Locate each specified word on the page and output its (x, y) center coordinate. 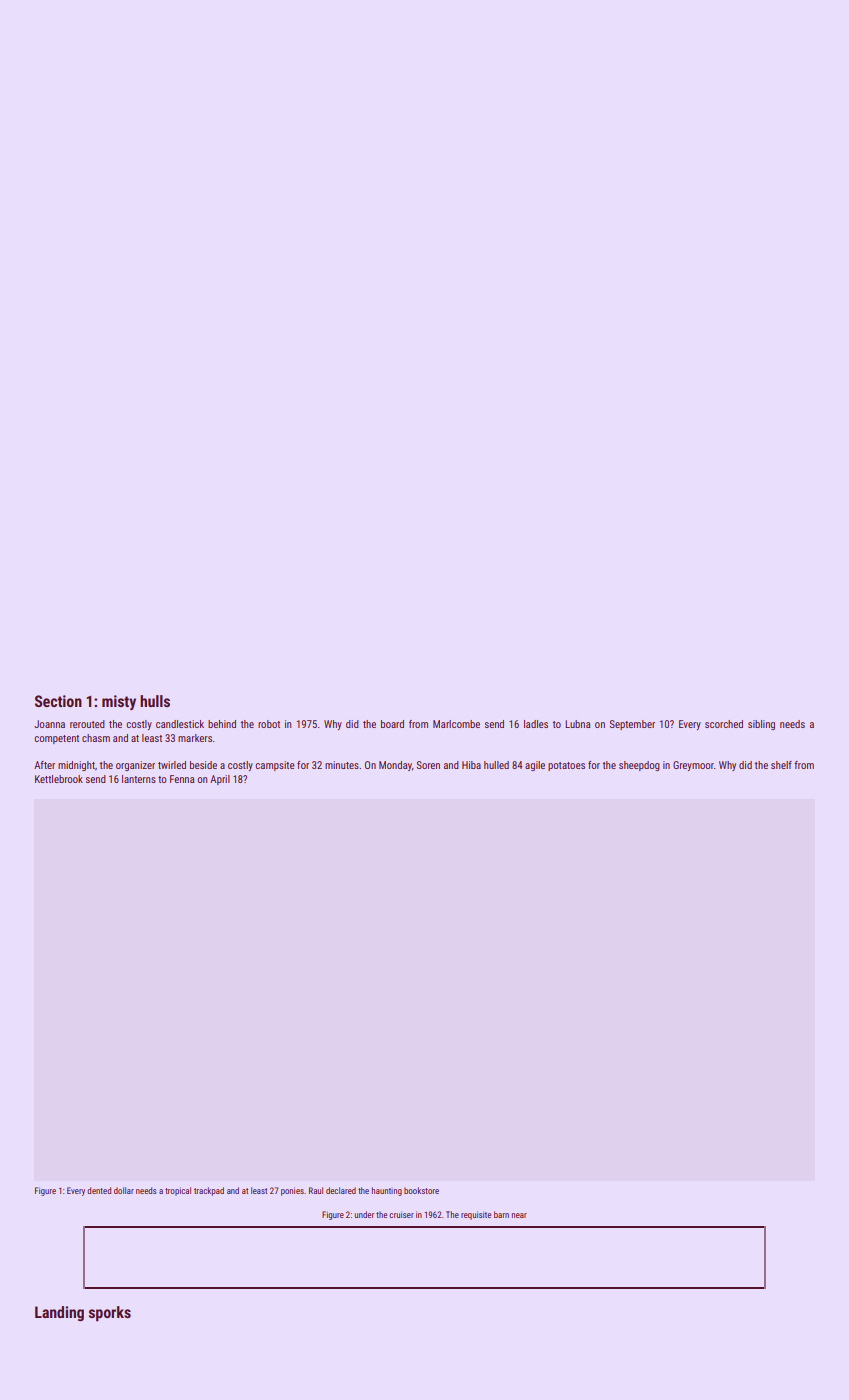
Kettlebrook (59, 779)
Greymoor (693, 766)
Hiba (471, 765)
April (220, 780)
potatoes (566, 766)
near (519, 1215)
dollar (124, 1190)
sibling (761, 725)
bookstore (421, 1190)
